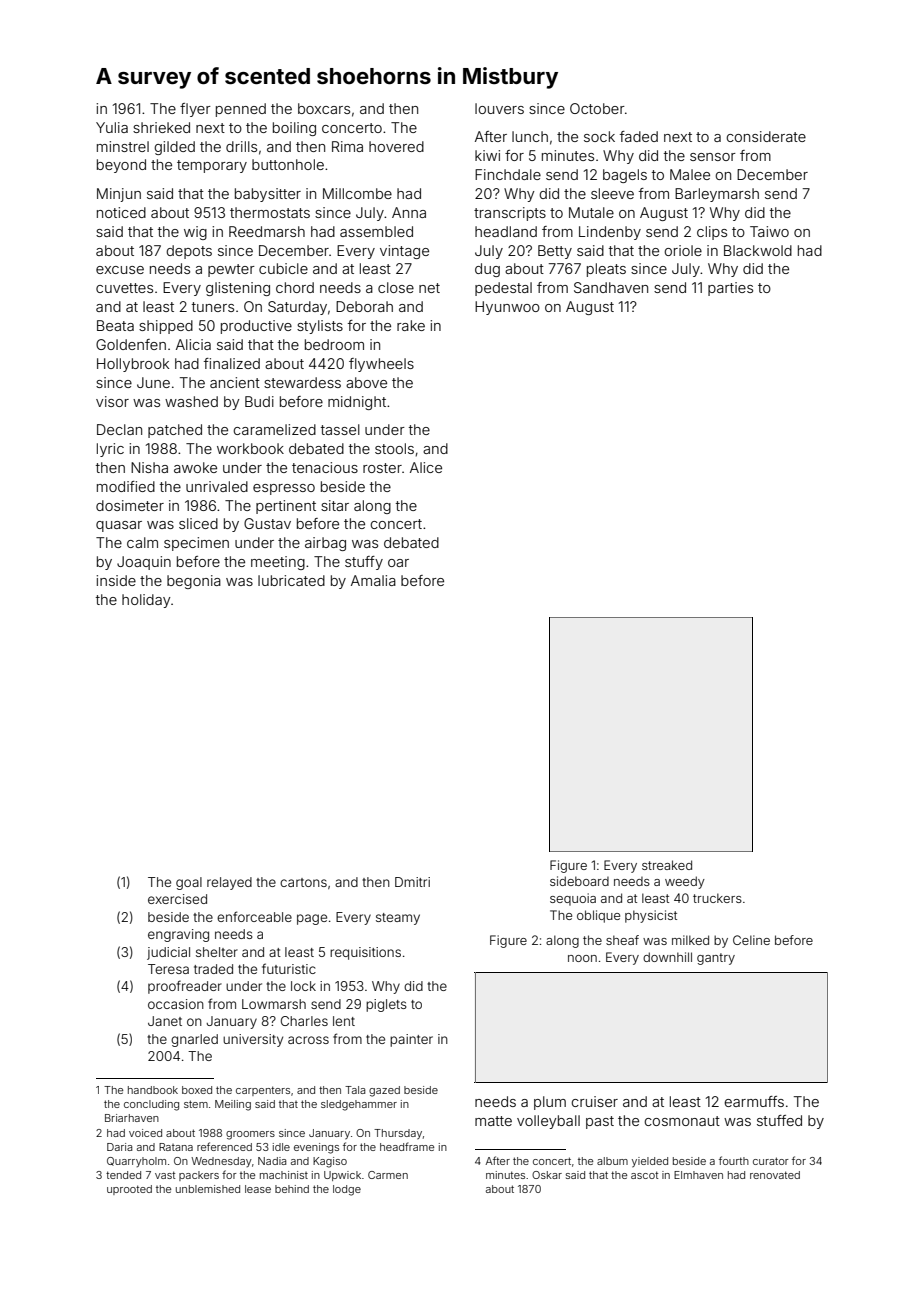 This screenshot has width=924, height=1308. Describe the element at coordinates (651, 916) in the screenshot. I see `physicist` at that location.
